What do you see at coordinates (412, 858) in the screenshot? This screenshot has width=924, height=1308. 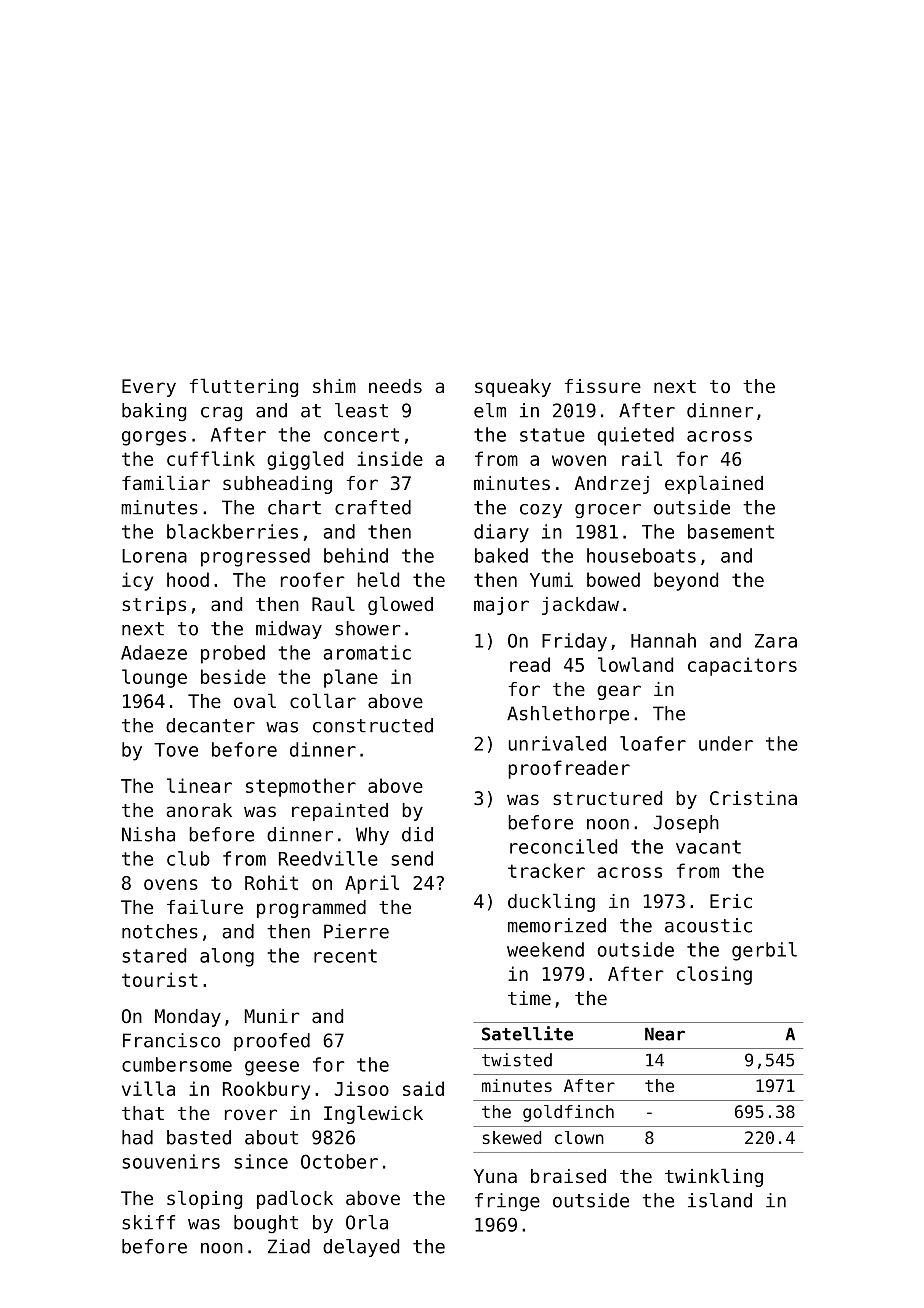 I see `send` at bounding box center [412, 858].
